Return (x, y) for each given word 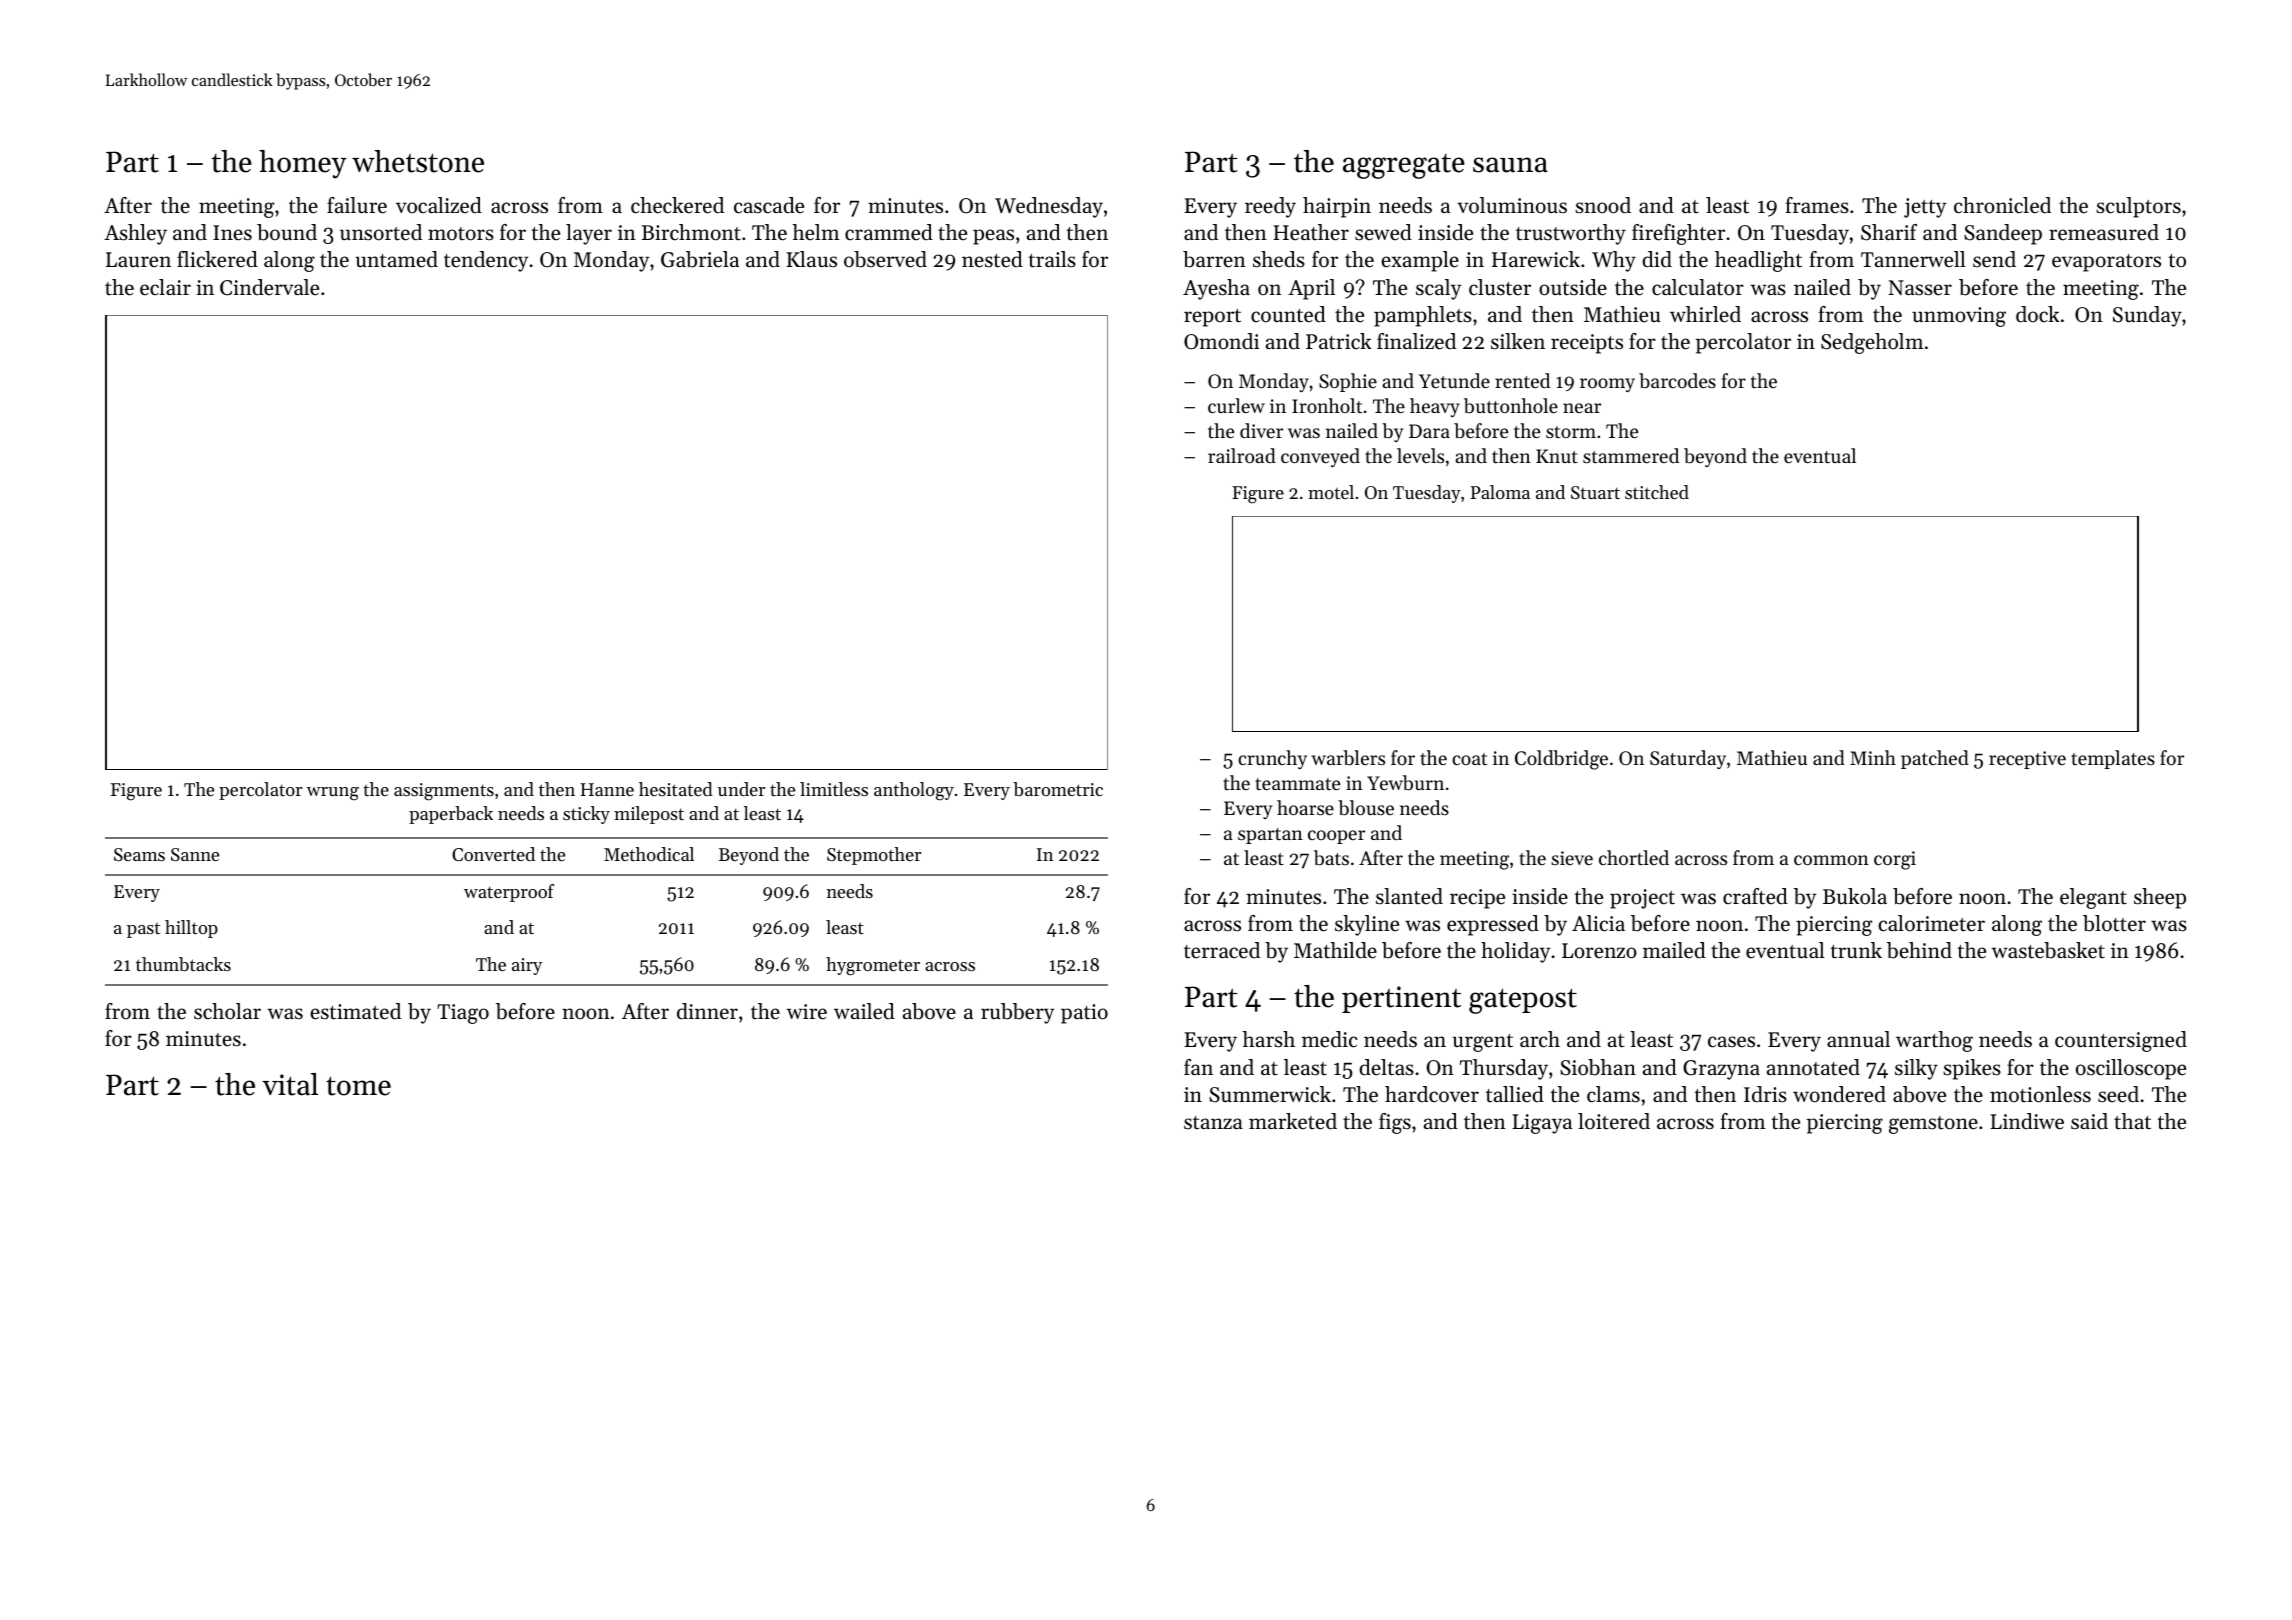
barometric (1058, 789)
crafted (1755, 896)
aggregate (1404, 166)
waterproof (509, 893)
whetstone (418, 161)
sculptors (2138, 207)
